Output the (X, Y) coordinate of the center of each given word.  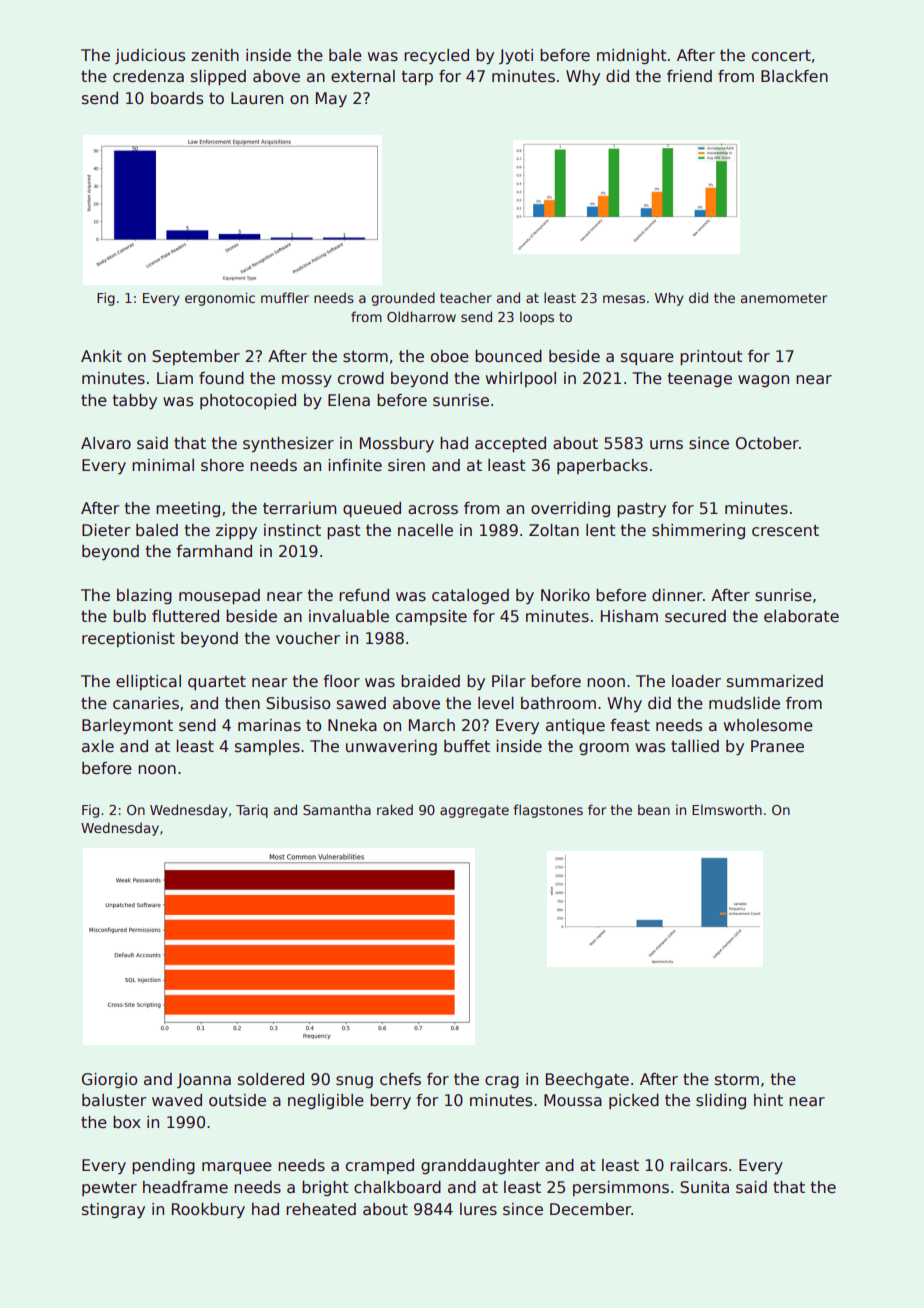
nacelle (425, 530)
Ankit (101, 356)
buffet (467, 746)
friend (689, 76)
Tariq (252, 811)
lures (478, 1209)
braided (430, 681)
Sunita (704, 1187)
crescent (785, 531)
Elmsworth (727, 809)
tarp (417, 78)
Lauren (257, 98)
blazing (144, 596)
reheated (321, 1209)
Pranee (777, 746)
